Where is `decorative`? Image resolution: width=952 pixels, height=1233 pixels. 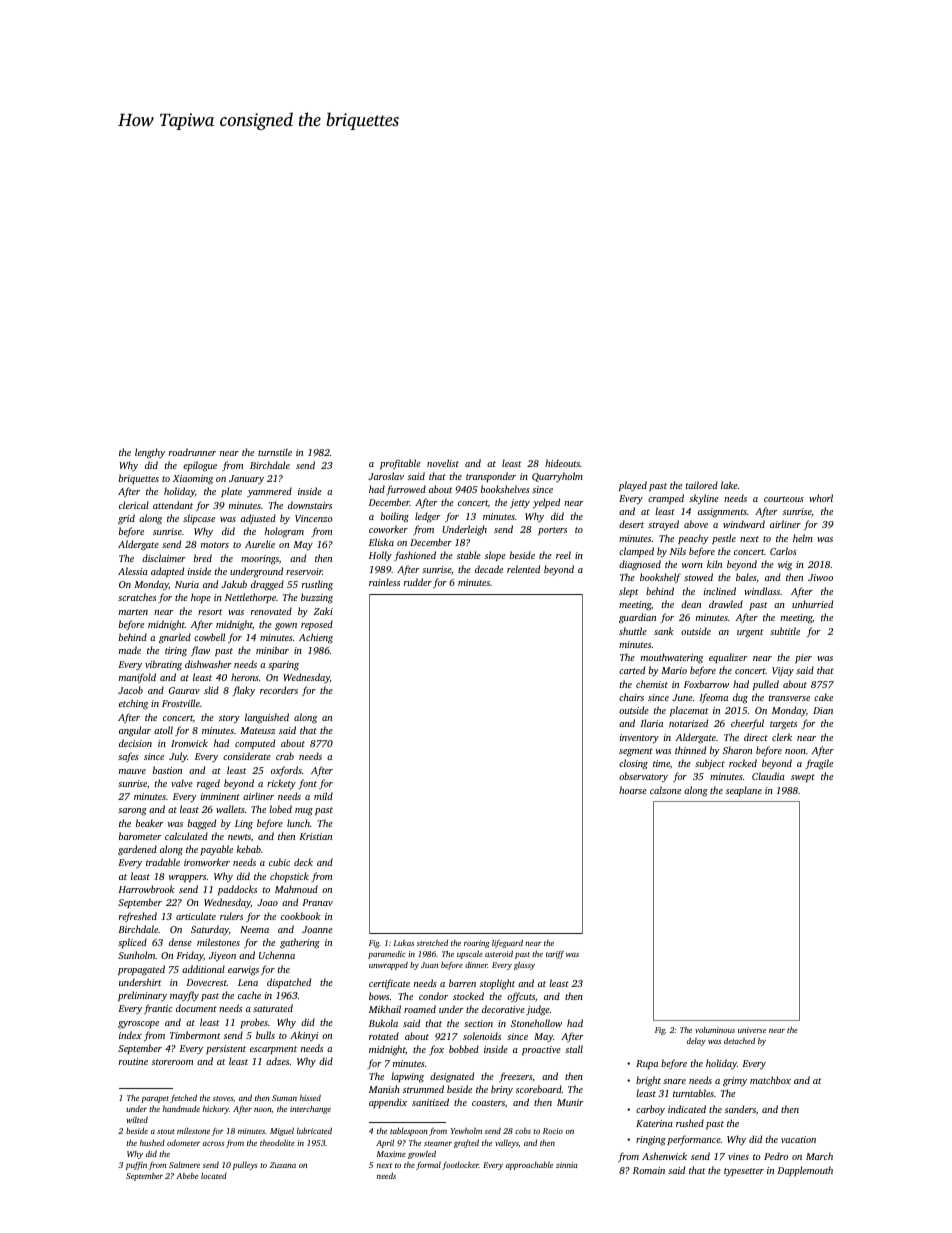 decorative is located at coordinates (503, 1009).
